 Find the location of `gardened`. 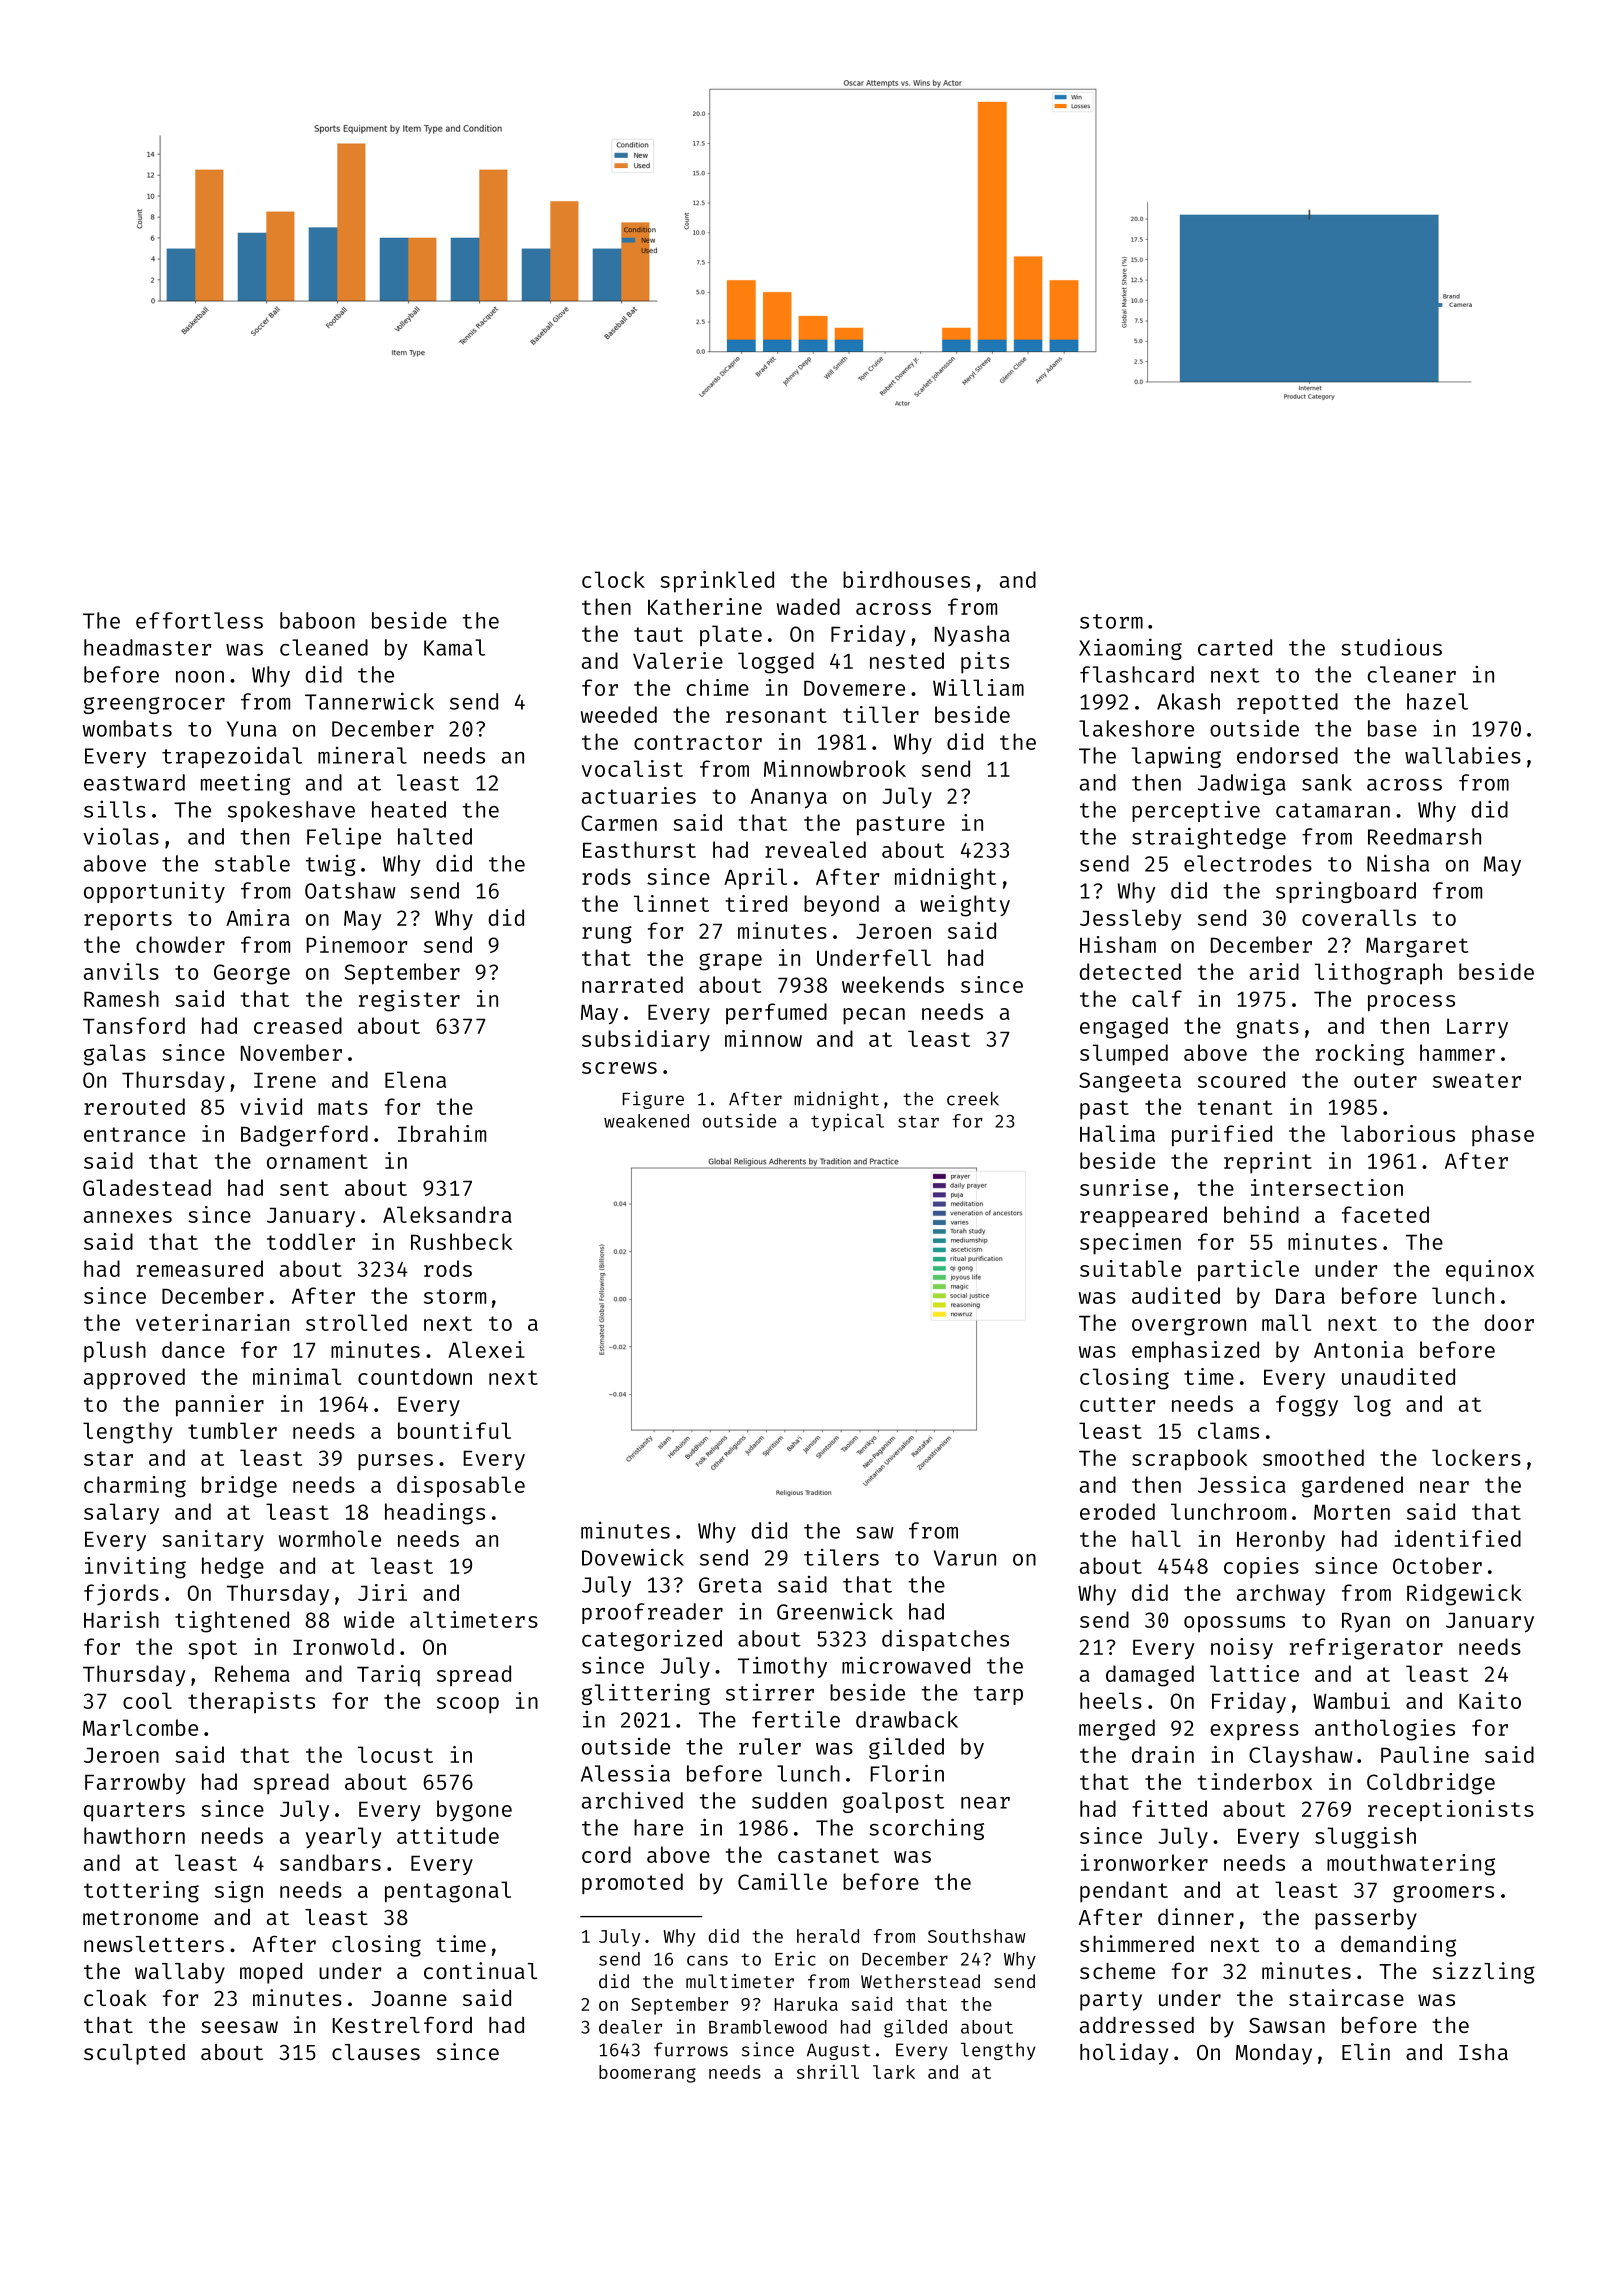

gardened is located at coordinates (1352, 1487).
